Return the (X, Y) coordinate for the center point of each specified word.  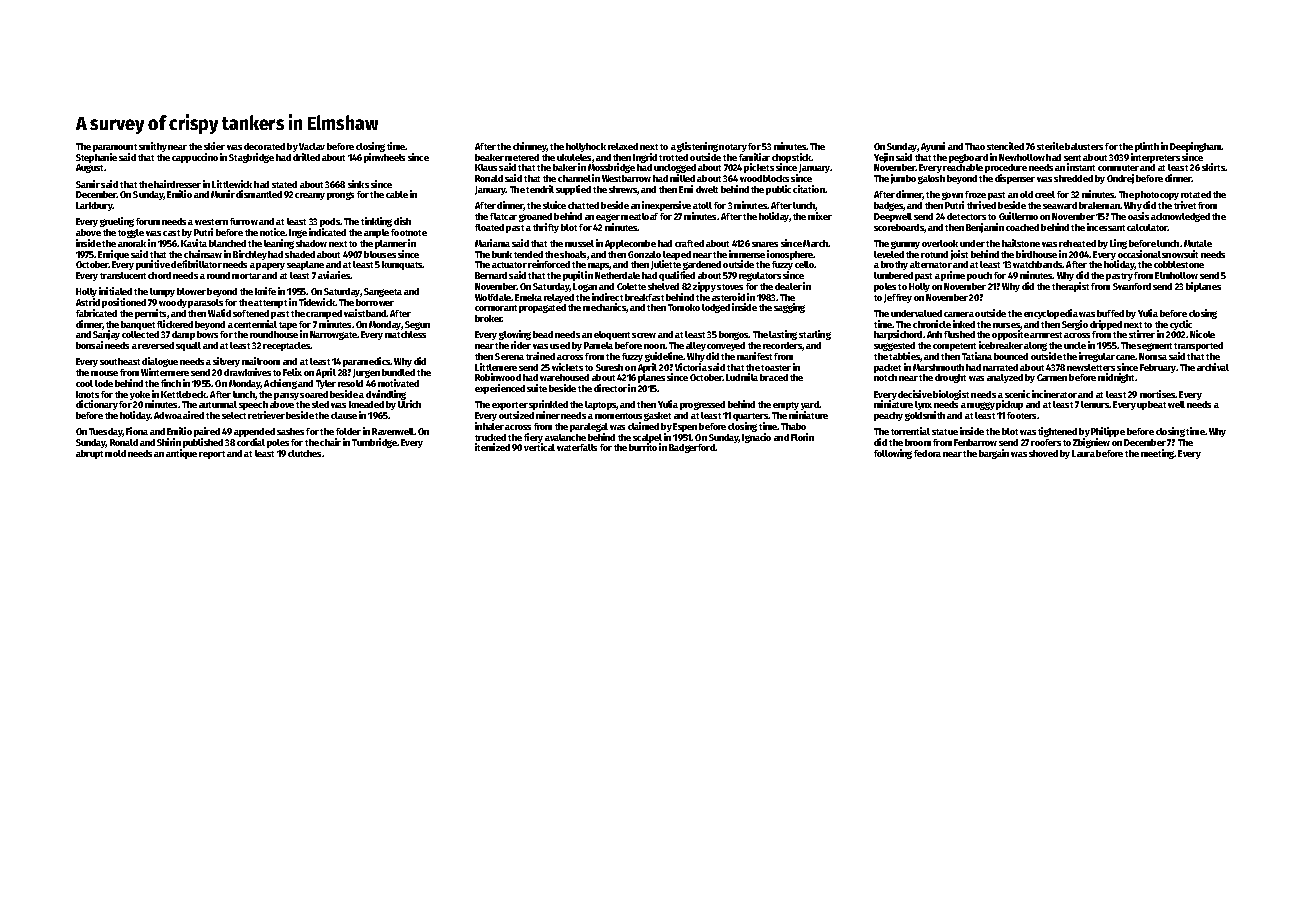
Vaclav (312, 146)
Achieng (280, 384)
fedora (927, 453)
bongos (734, 335)
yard (810, 405)
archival (1213, 367)
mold (115, 453)
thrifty (546, 228)
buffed (1110, 313)
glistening (697, 147)
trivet (1185, 205)
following (893, 454)
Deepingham (1196, 147)
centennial (255, 324)
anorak (132, 243)
